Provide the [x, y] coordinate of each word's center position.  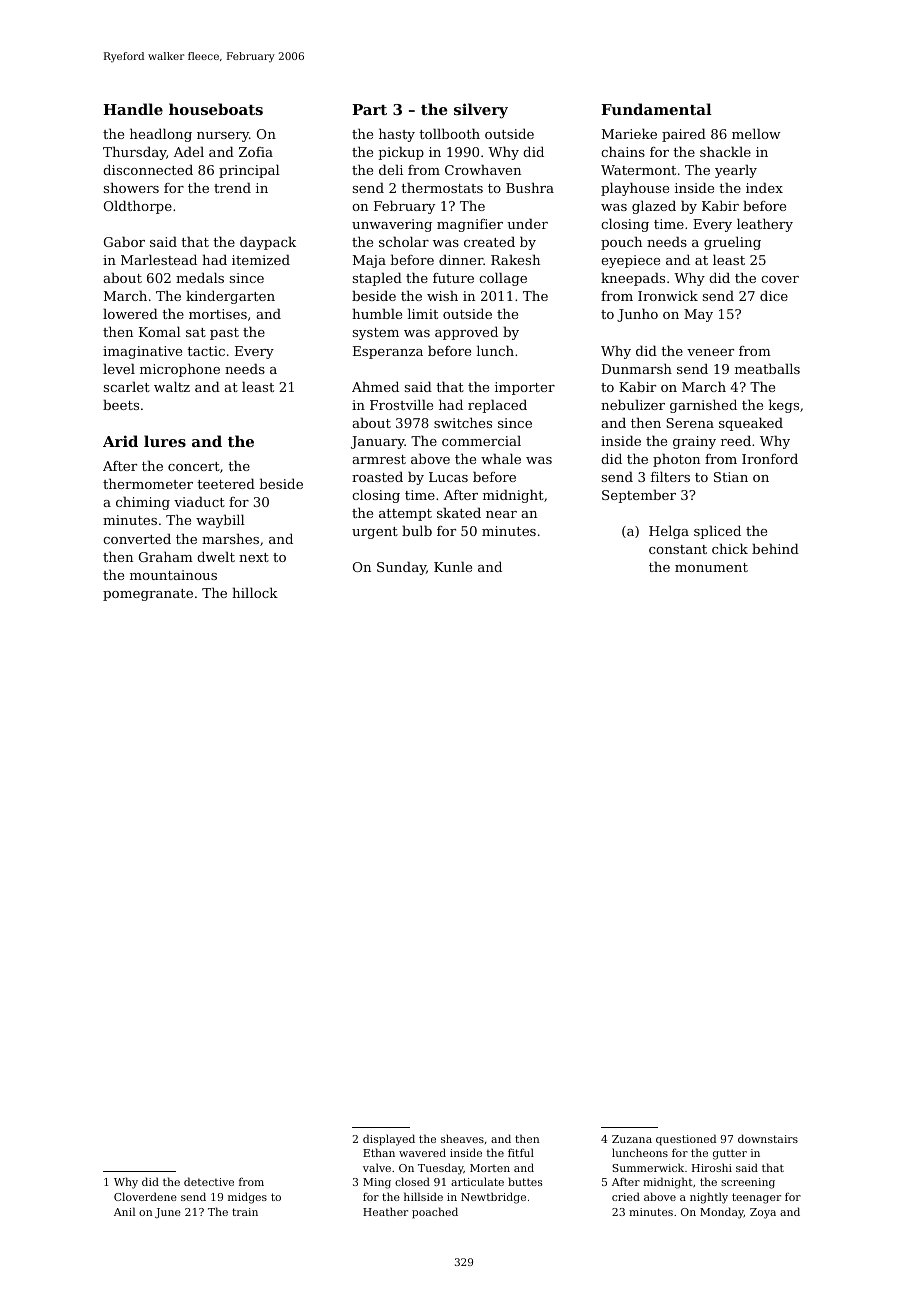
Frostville [401, 404]
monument [711, 567]
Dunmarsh [637, 368]
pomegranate [148, 595]
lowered [130, 313]
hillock [255, 592]
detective [209, 1181]
